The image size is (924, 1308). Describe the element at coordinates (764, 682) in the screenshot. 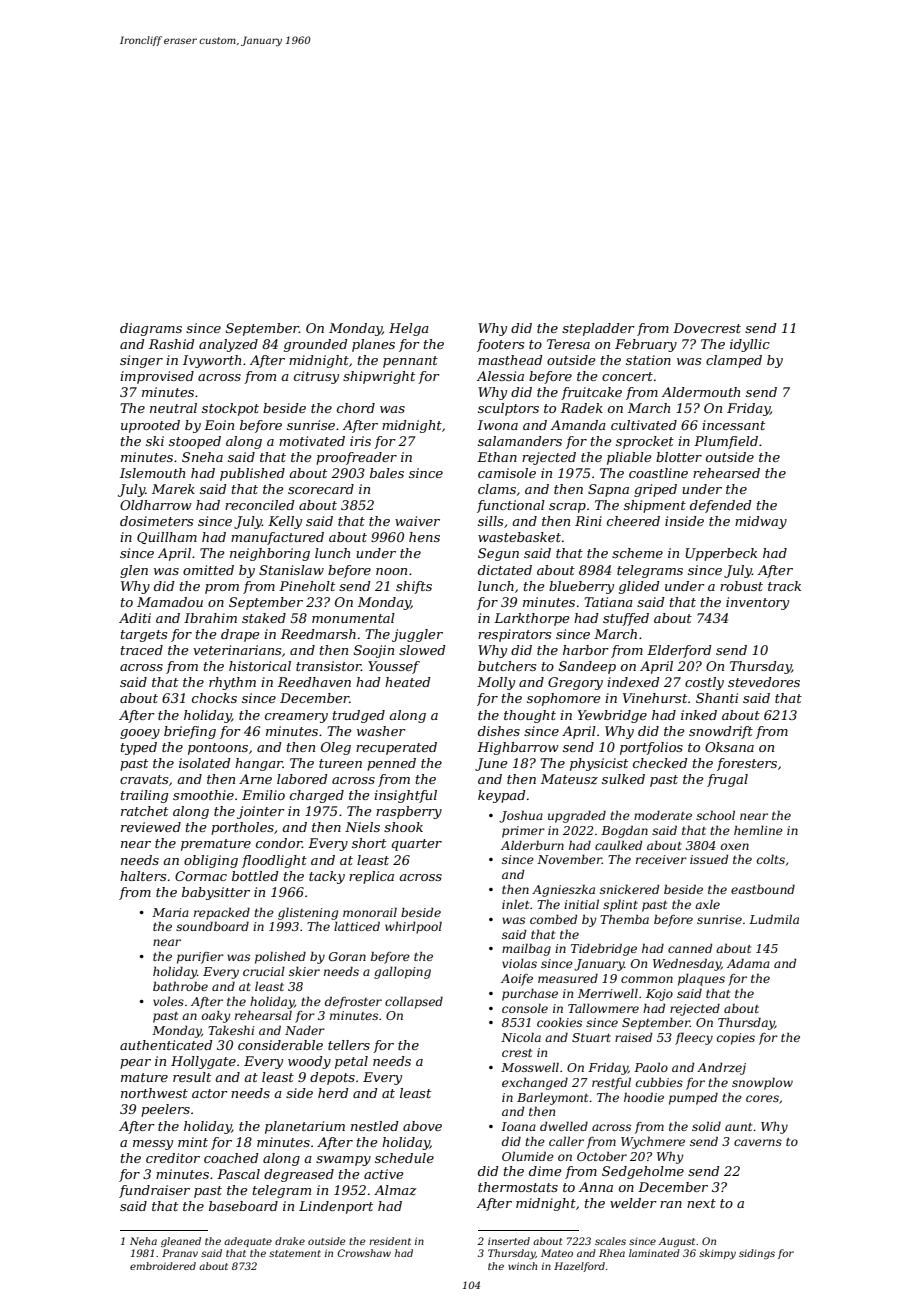

I see `stevedores` at that location.
